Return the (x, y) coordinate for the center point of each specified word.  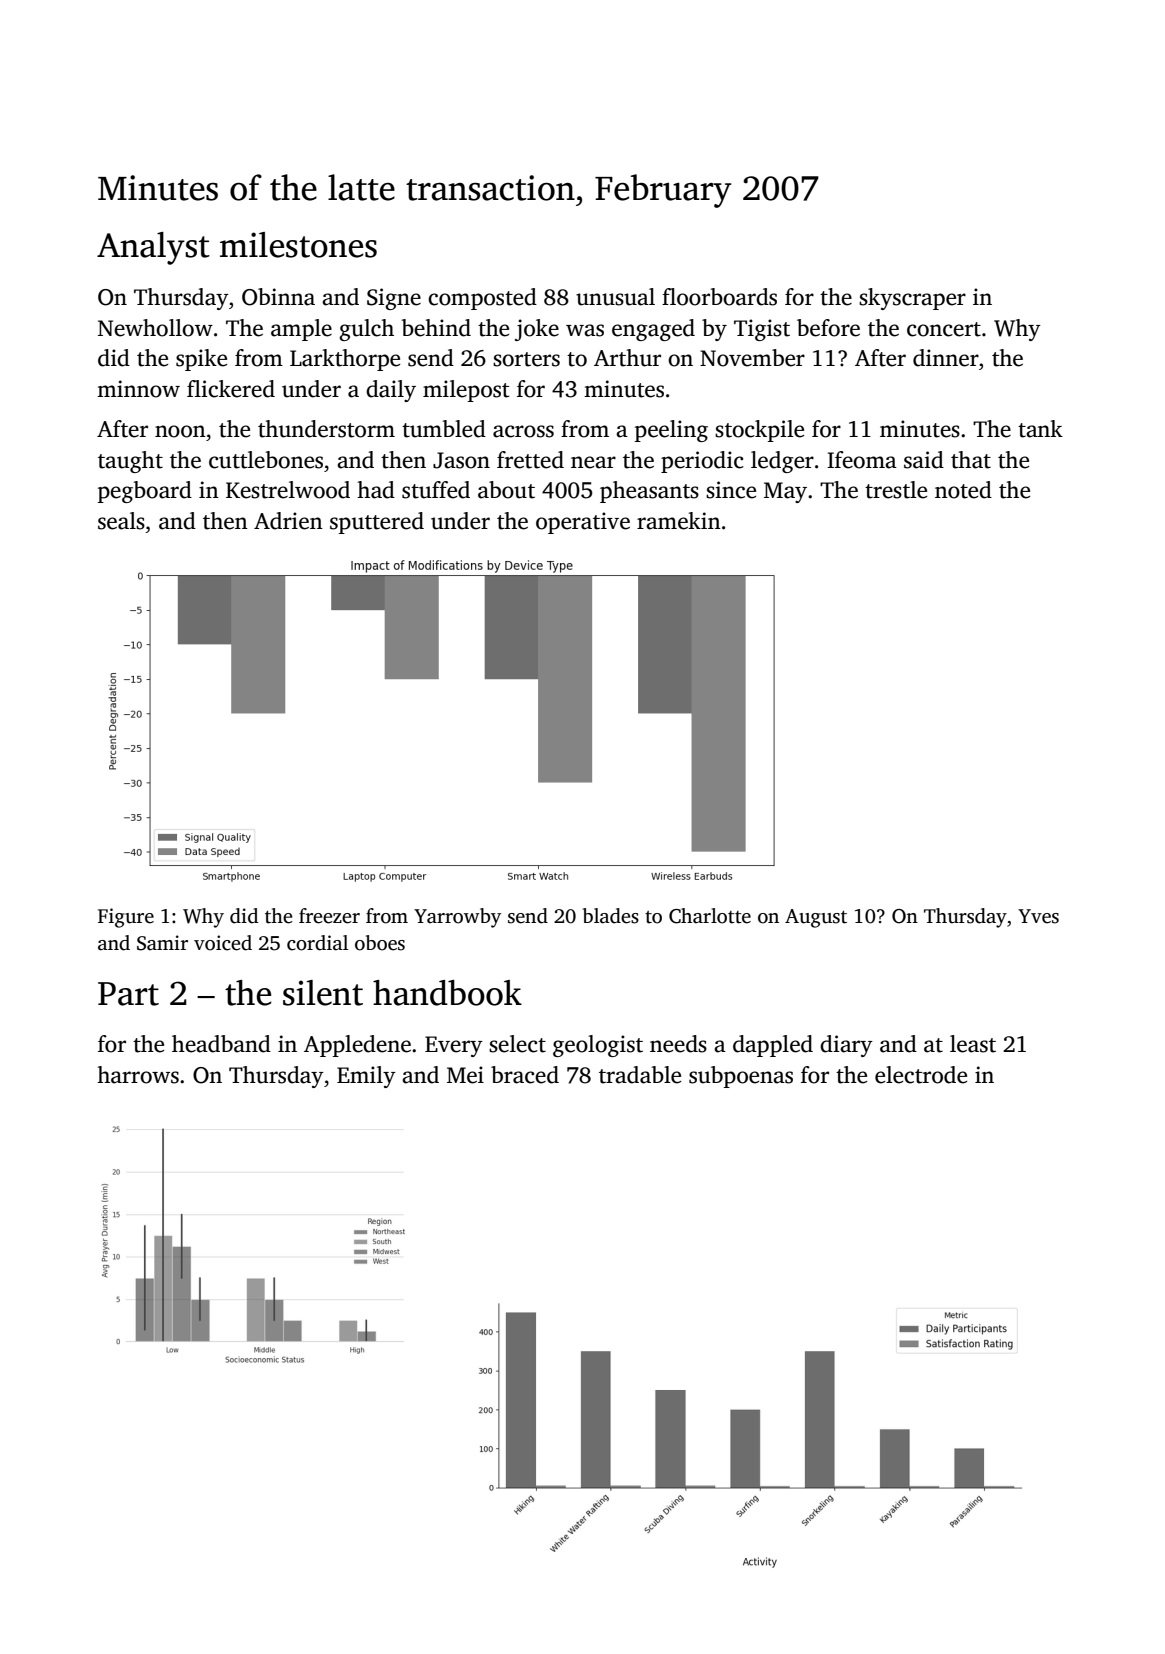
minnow (138, 389)
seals (121, 521)
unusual (615, 297)
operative (583, 523)
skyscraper (912, 299)
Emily (366, 1077)
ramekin (679, 521)
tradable (640, 1075)
